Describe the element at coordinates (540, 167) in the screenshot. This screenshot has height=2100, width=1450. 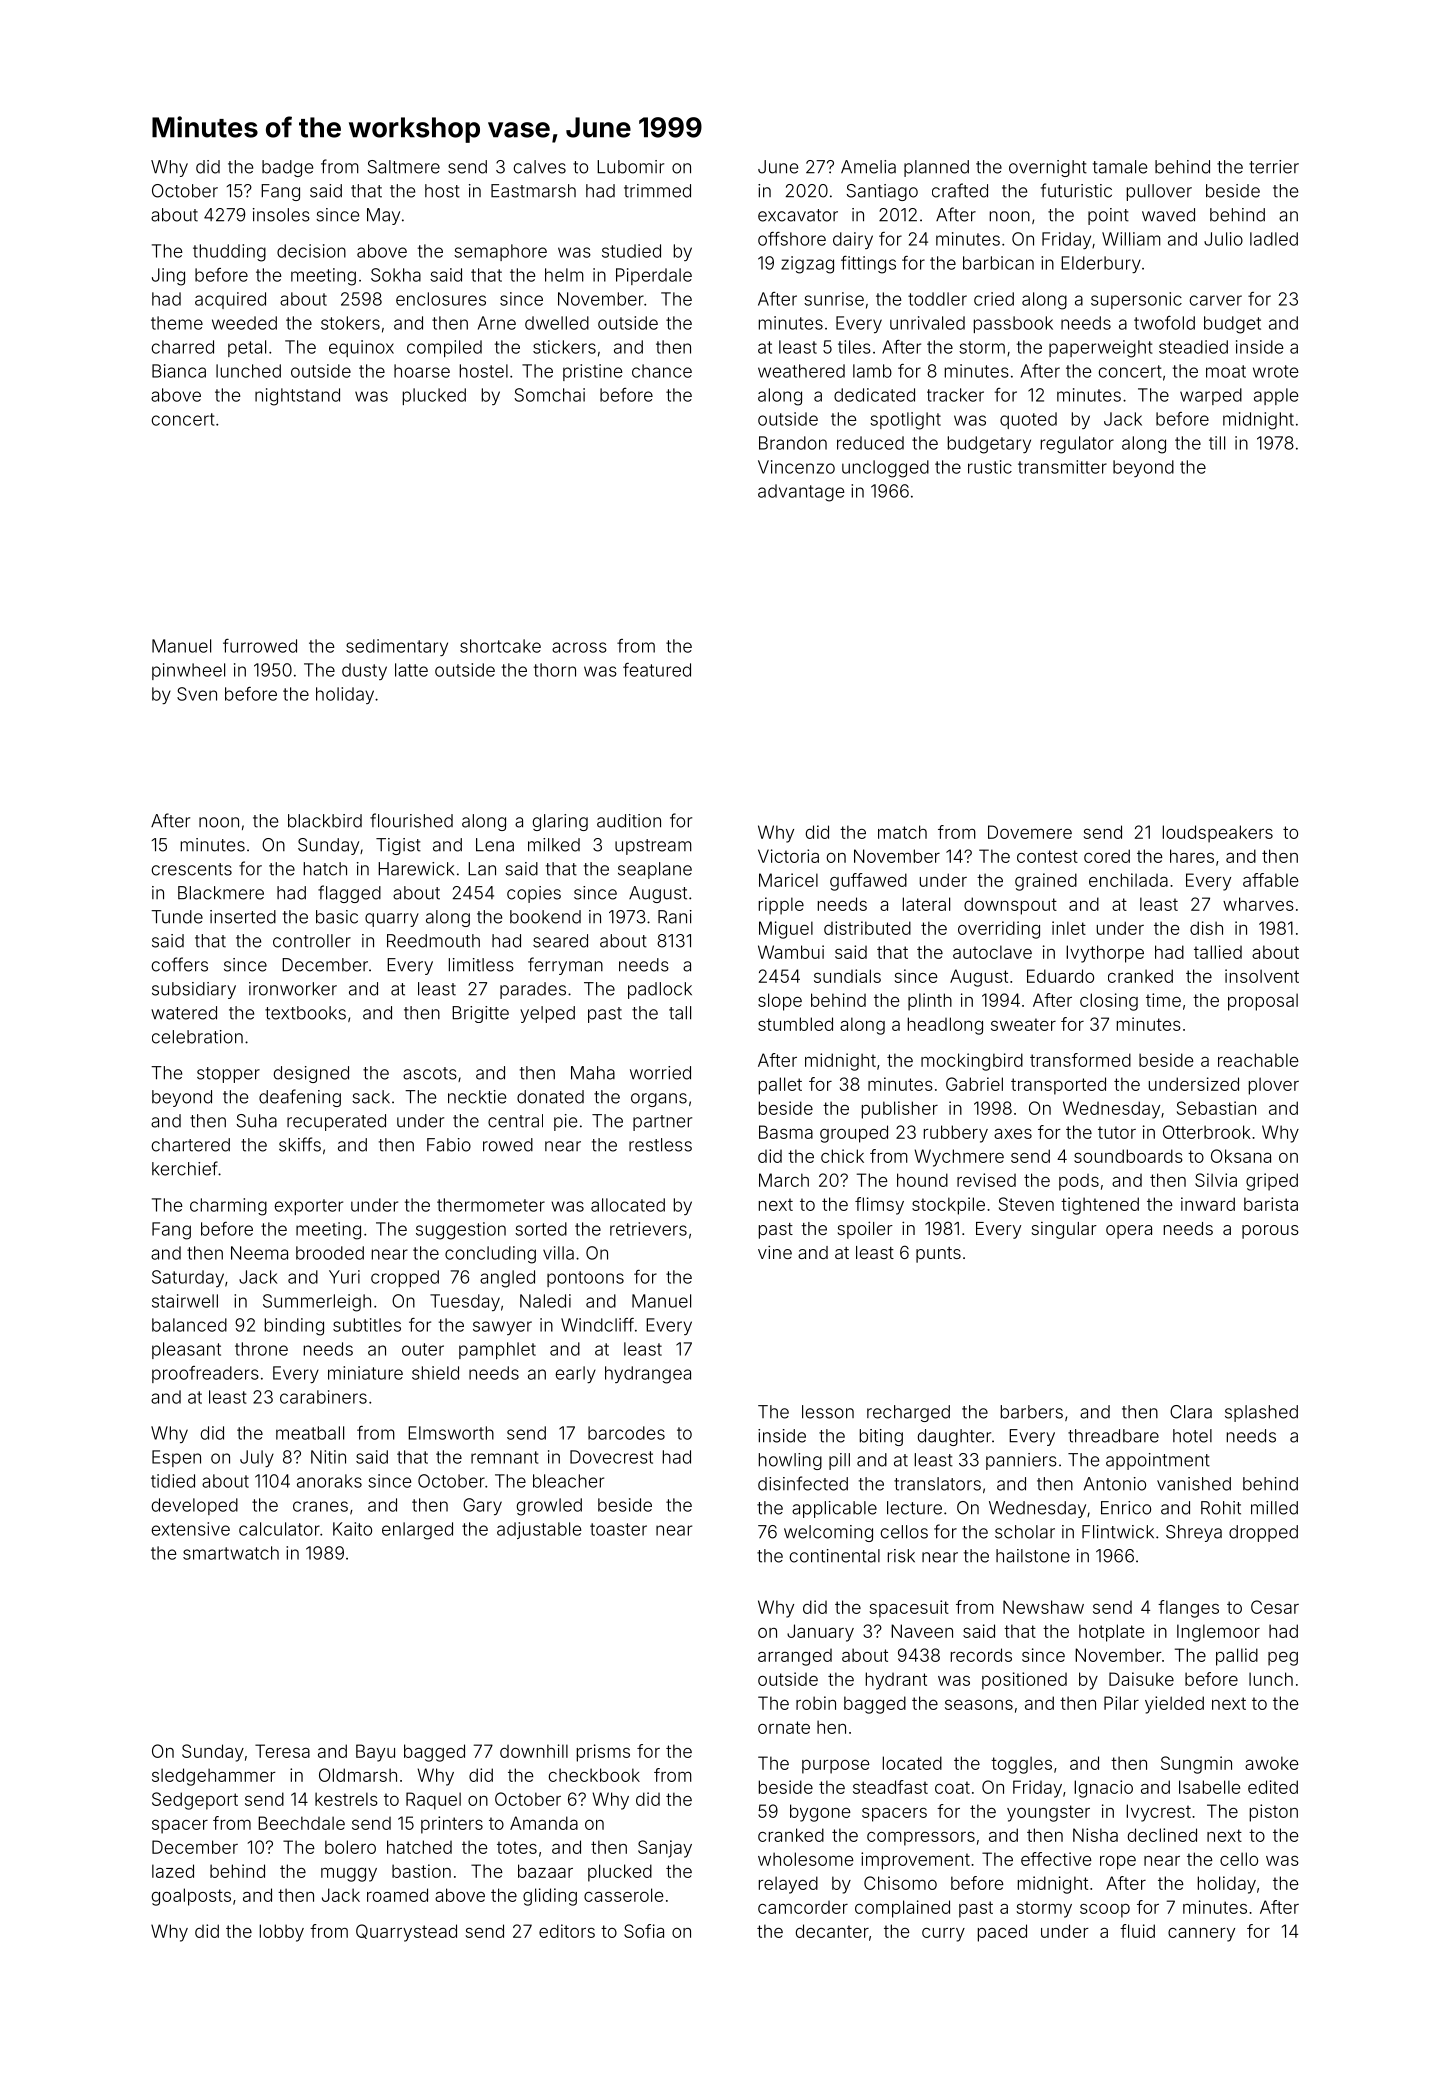
I see `calves` at that location.
